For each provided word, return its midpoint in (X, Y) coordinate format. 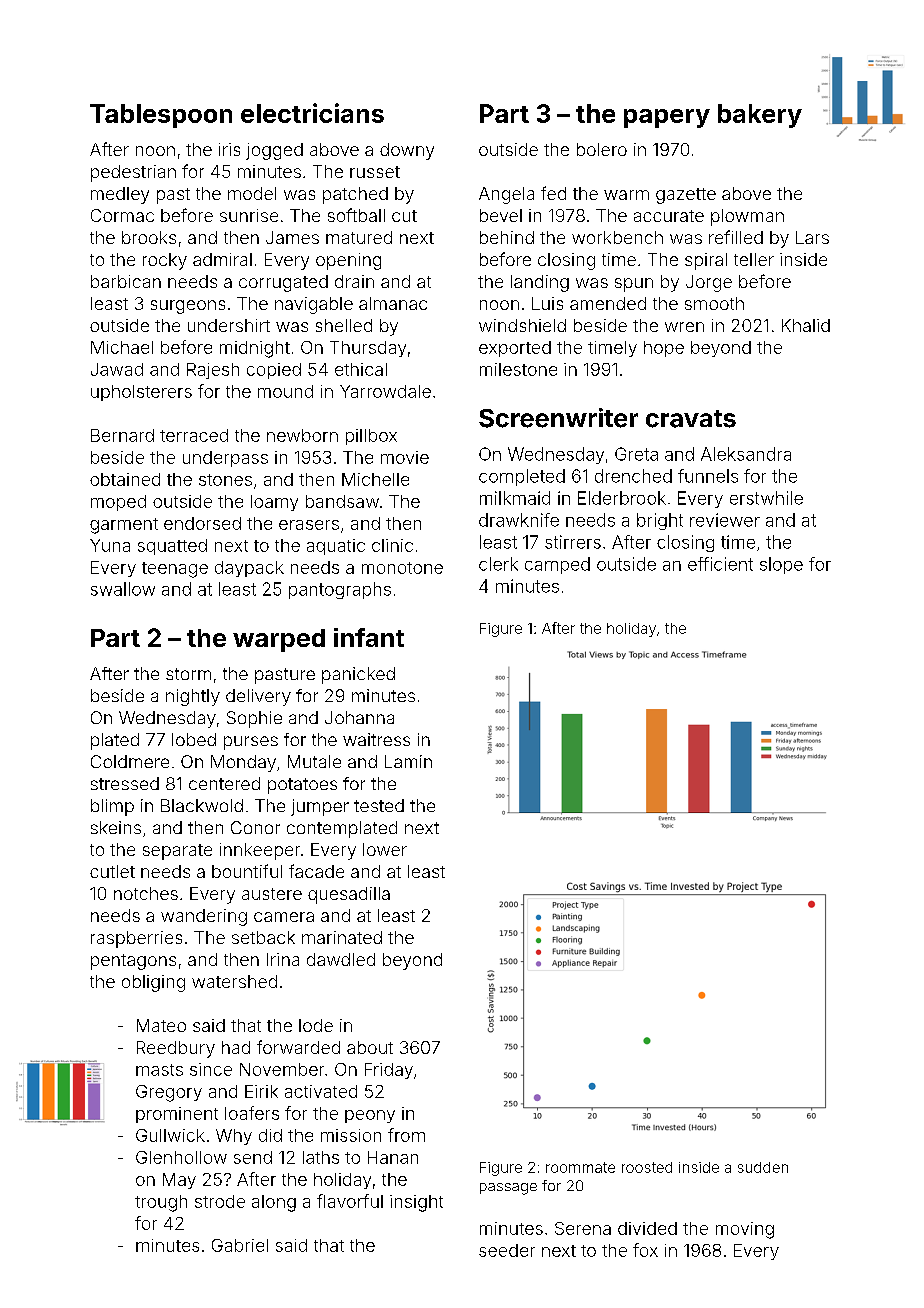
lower (385, 849)
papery (667, 118)
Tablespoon (161, 116)
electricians (312, 113)
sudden (763, 1167)
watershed (234, 981)
